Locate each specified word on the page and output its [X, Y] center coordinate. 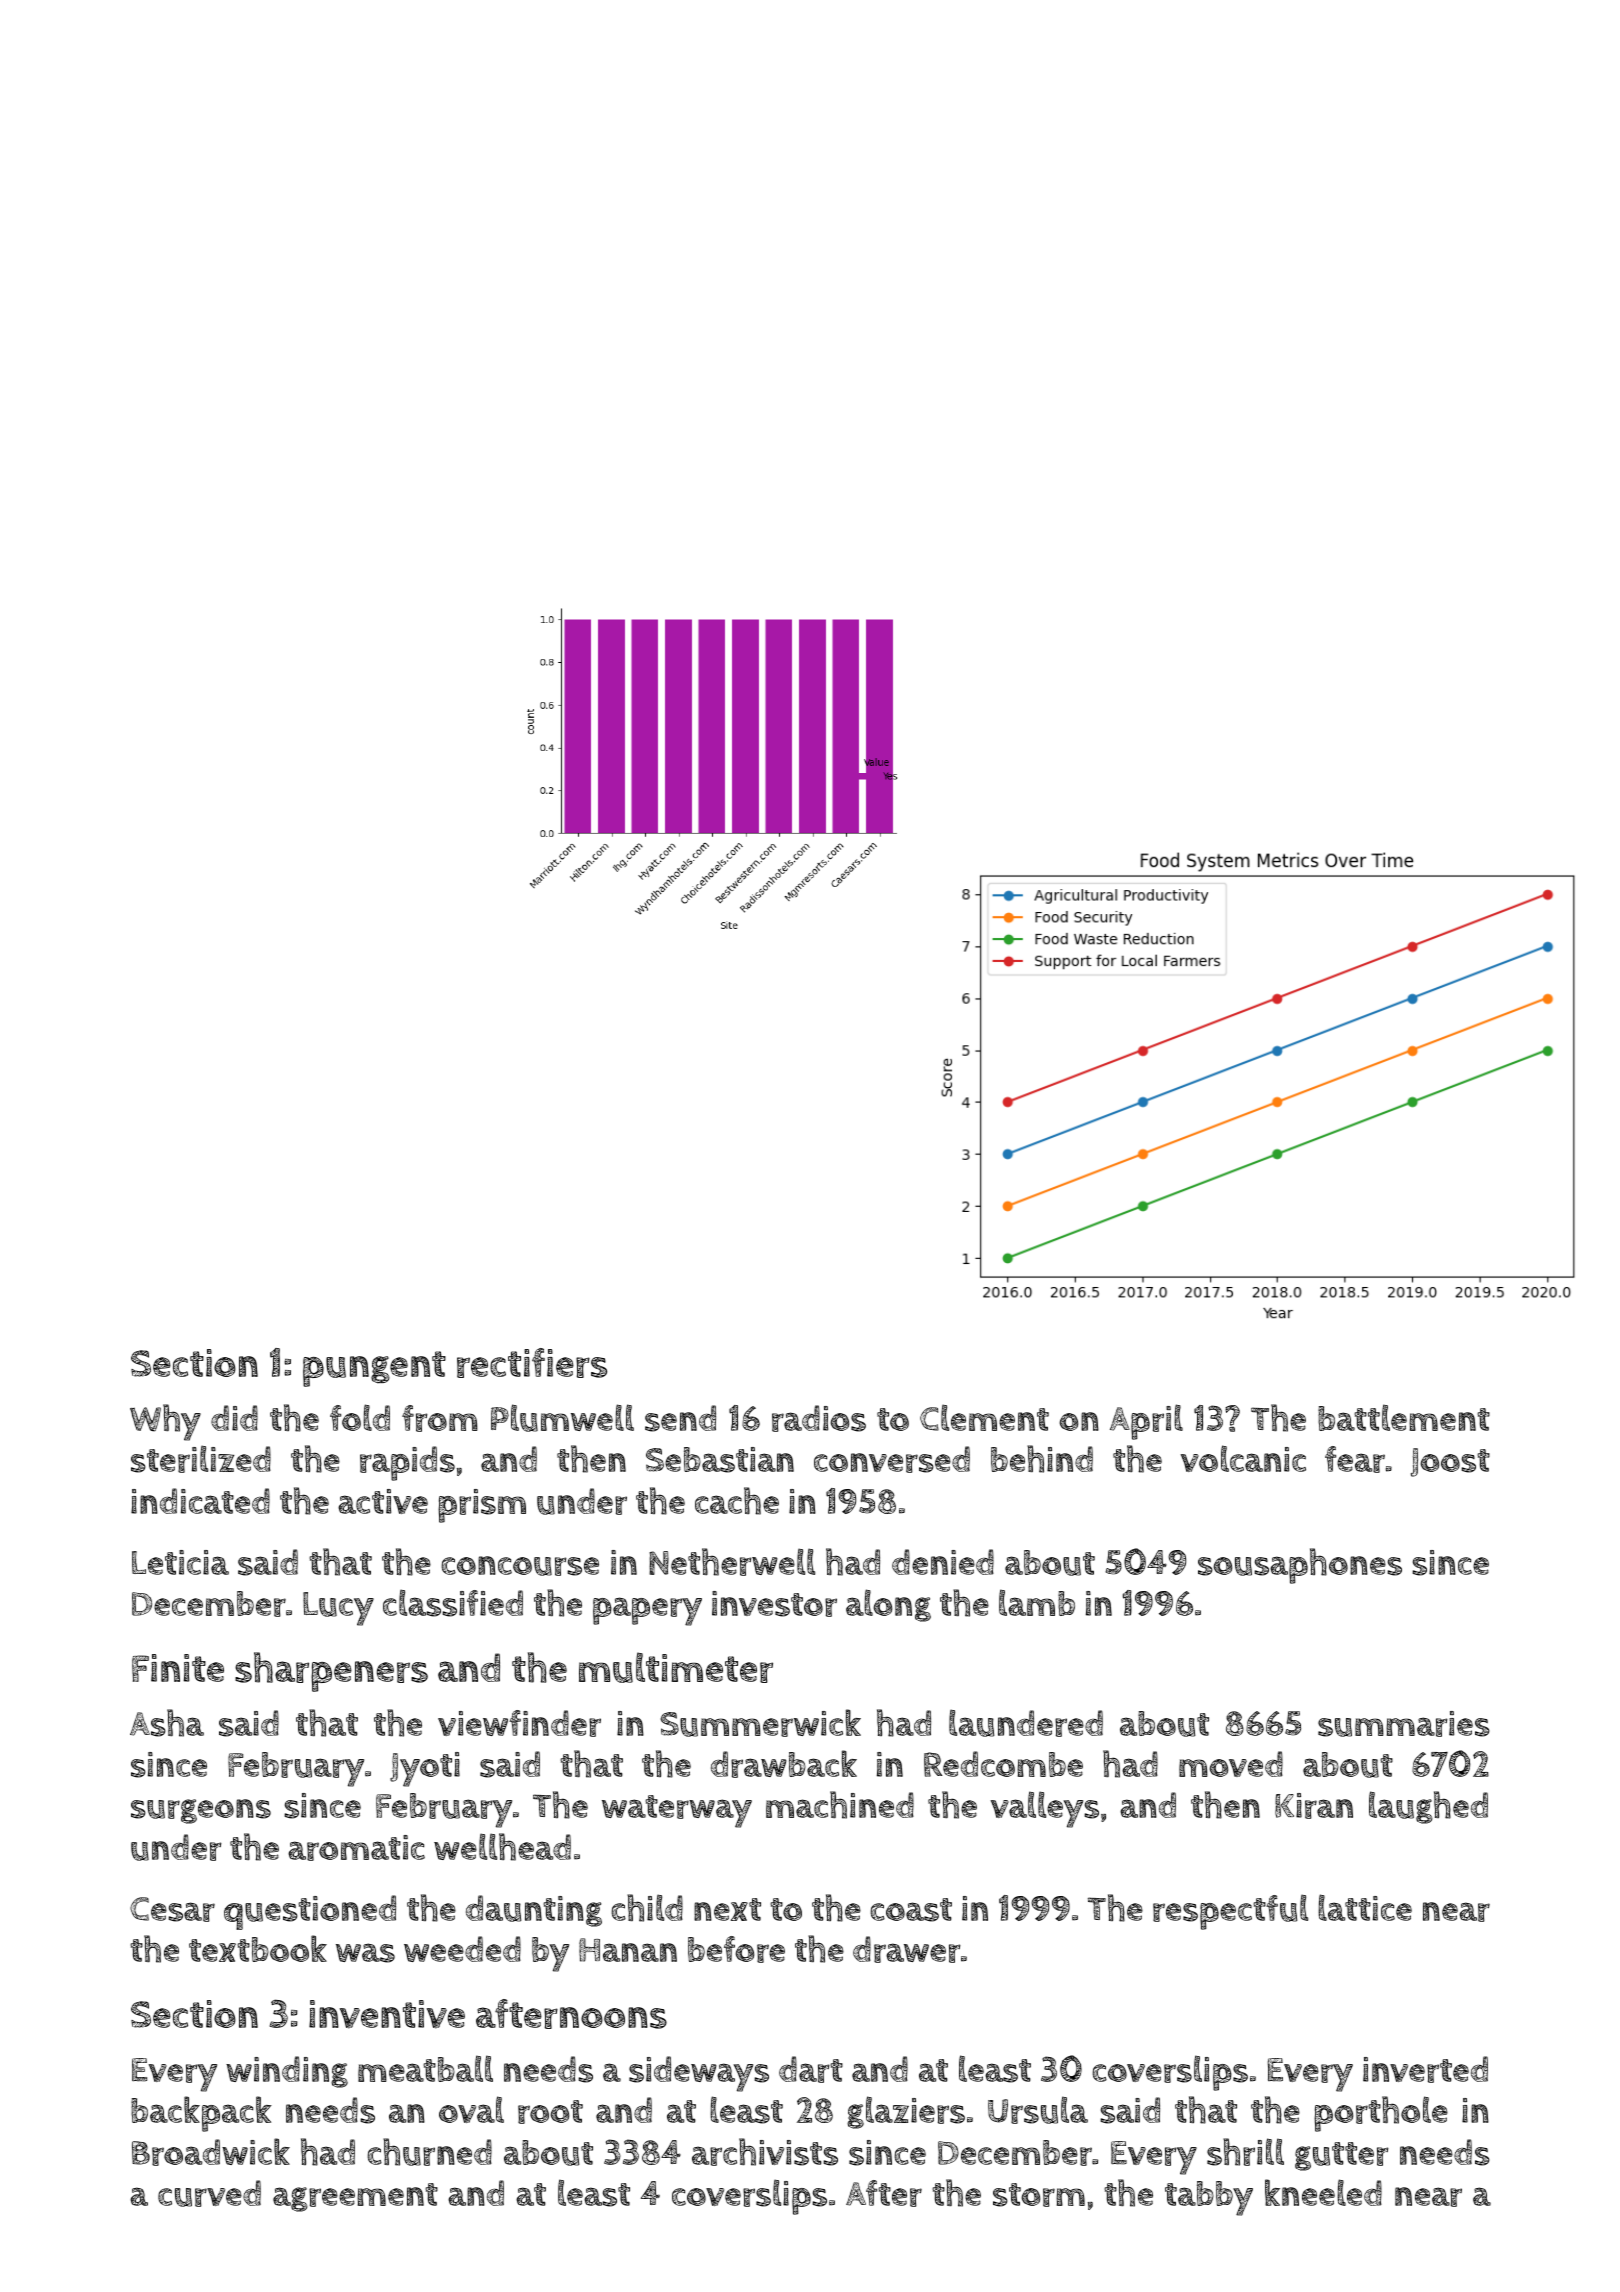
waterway [677, 1811]
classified [453, 1603]
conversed [892, 1459]
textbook [258, 1948]
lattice [1365, 1907]
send [680, 1418]
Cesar [172, 1909]
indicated [200, 1501]
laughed [1428, 1807]
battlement [1404, 1417]
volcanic [1243, 1458]
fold [360, 1417]
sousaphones [1300, 1566]
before [736, 1949]
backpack [201, 2114]
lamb [1037, 1602]
